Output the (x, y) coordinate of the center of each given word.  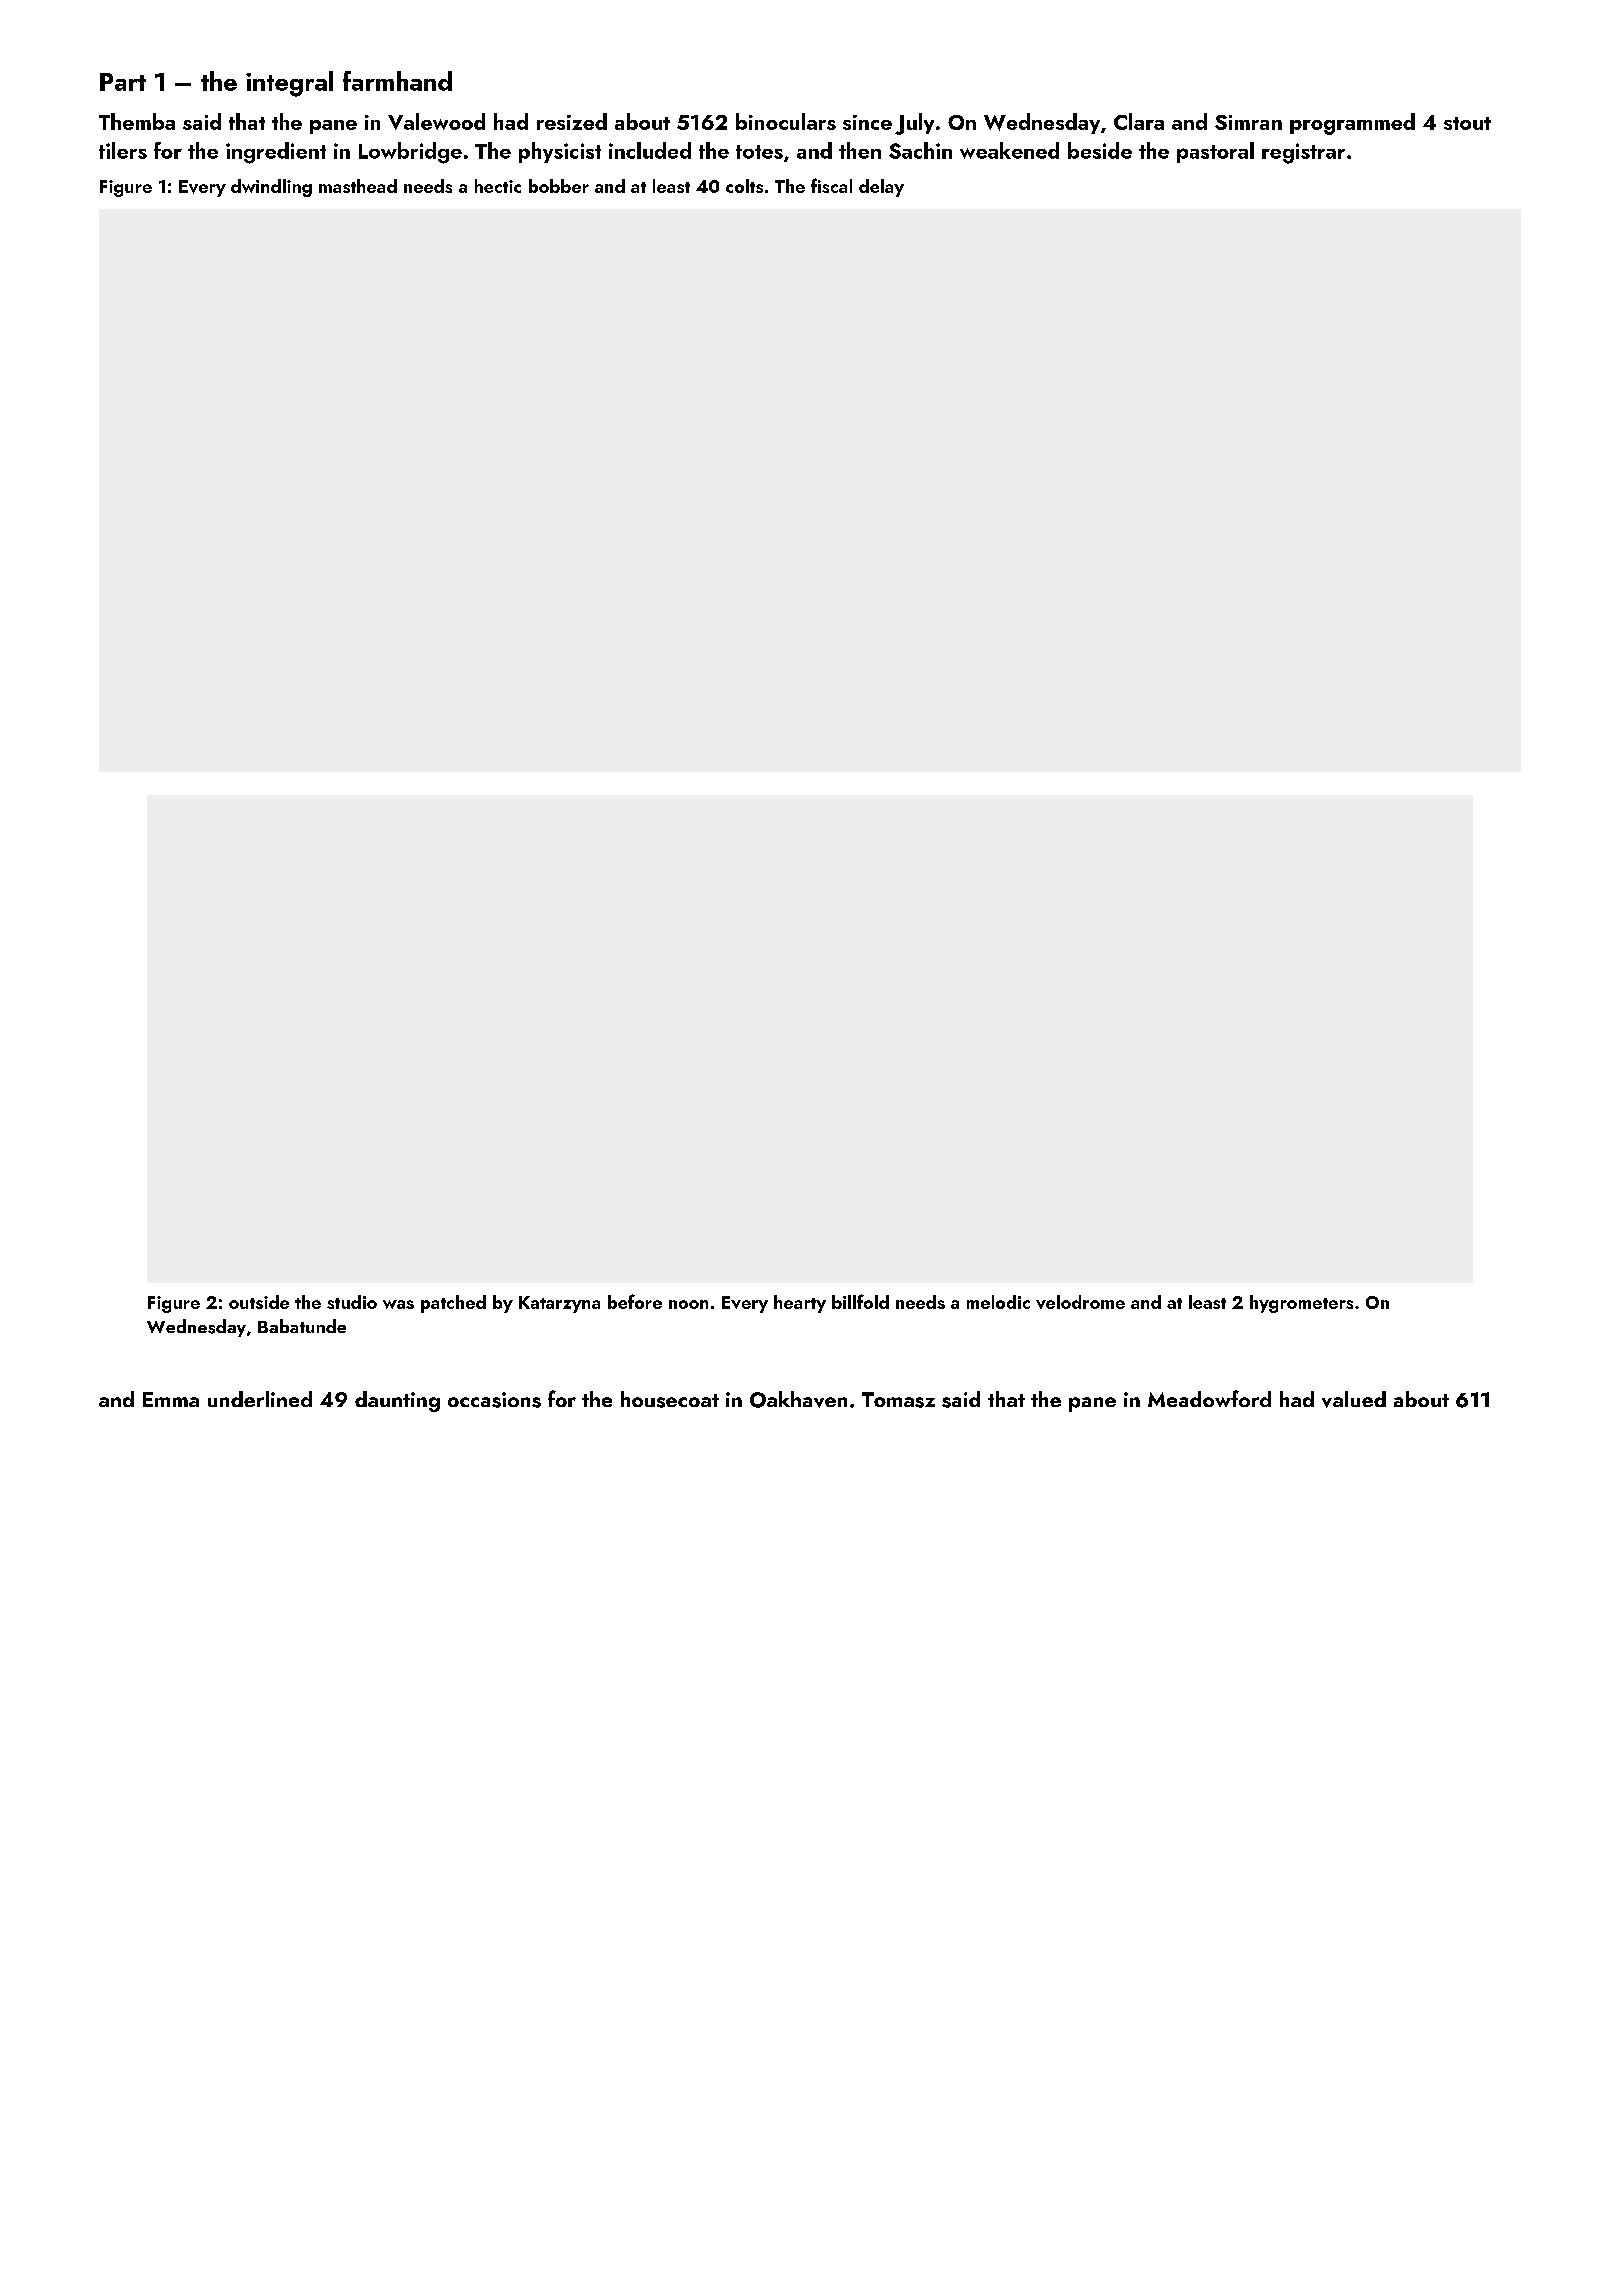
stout (1467, 123)
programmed (1352, 124)
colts (744, 186)
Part (123, 82)
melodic (998, 1302)
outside (259, 1302)
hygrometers (1301, 1304)
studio (352, 1302)
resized (572, 121)
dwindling (271, 188)
